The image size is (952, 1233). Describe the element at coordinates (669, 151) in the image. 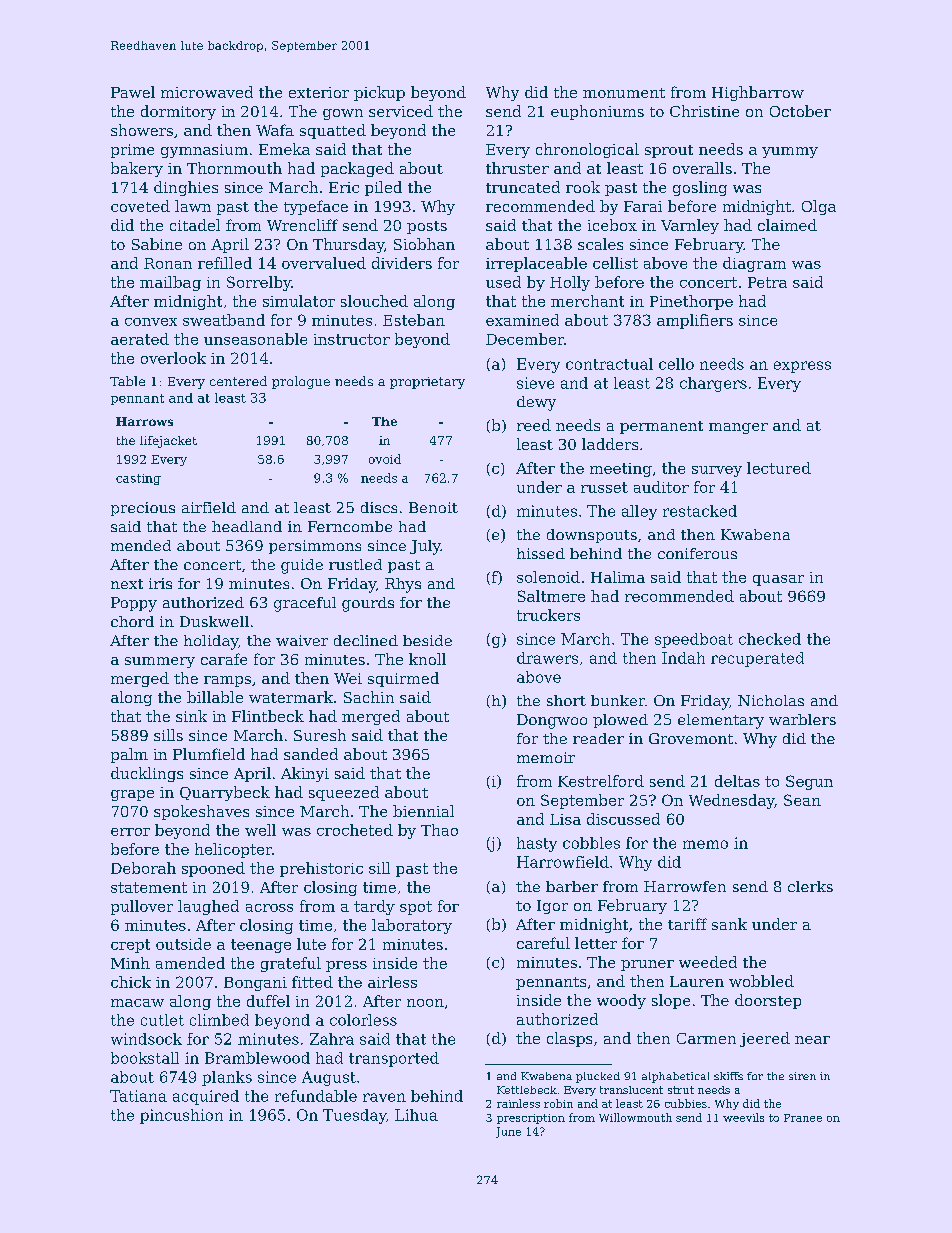

I see `sprout` at that location.
